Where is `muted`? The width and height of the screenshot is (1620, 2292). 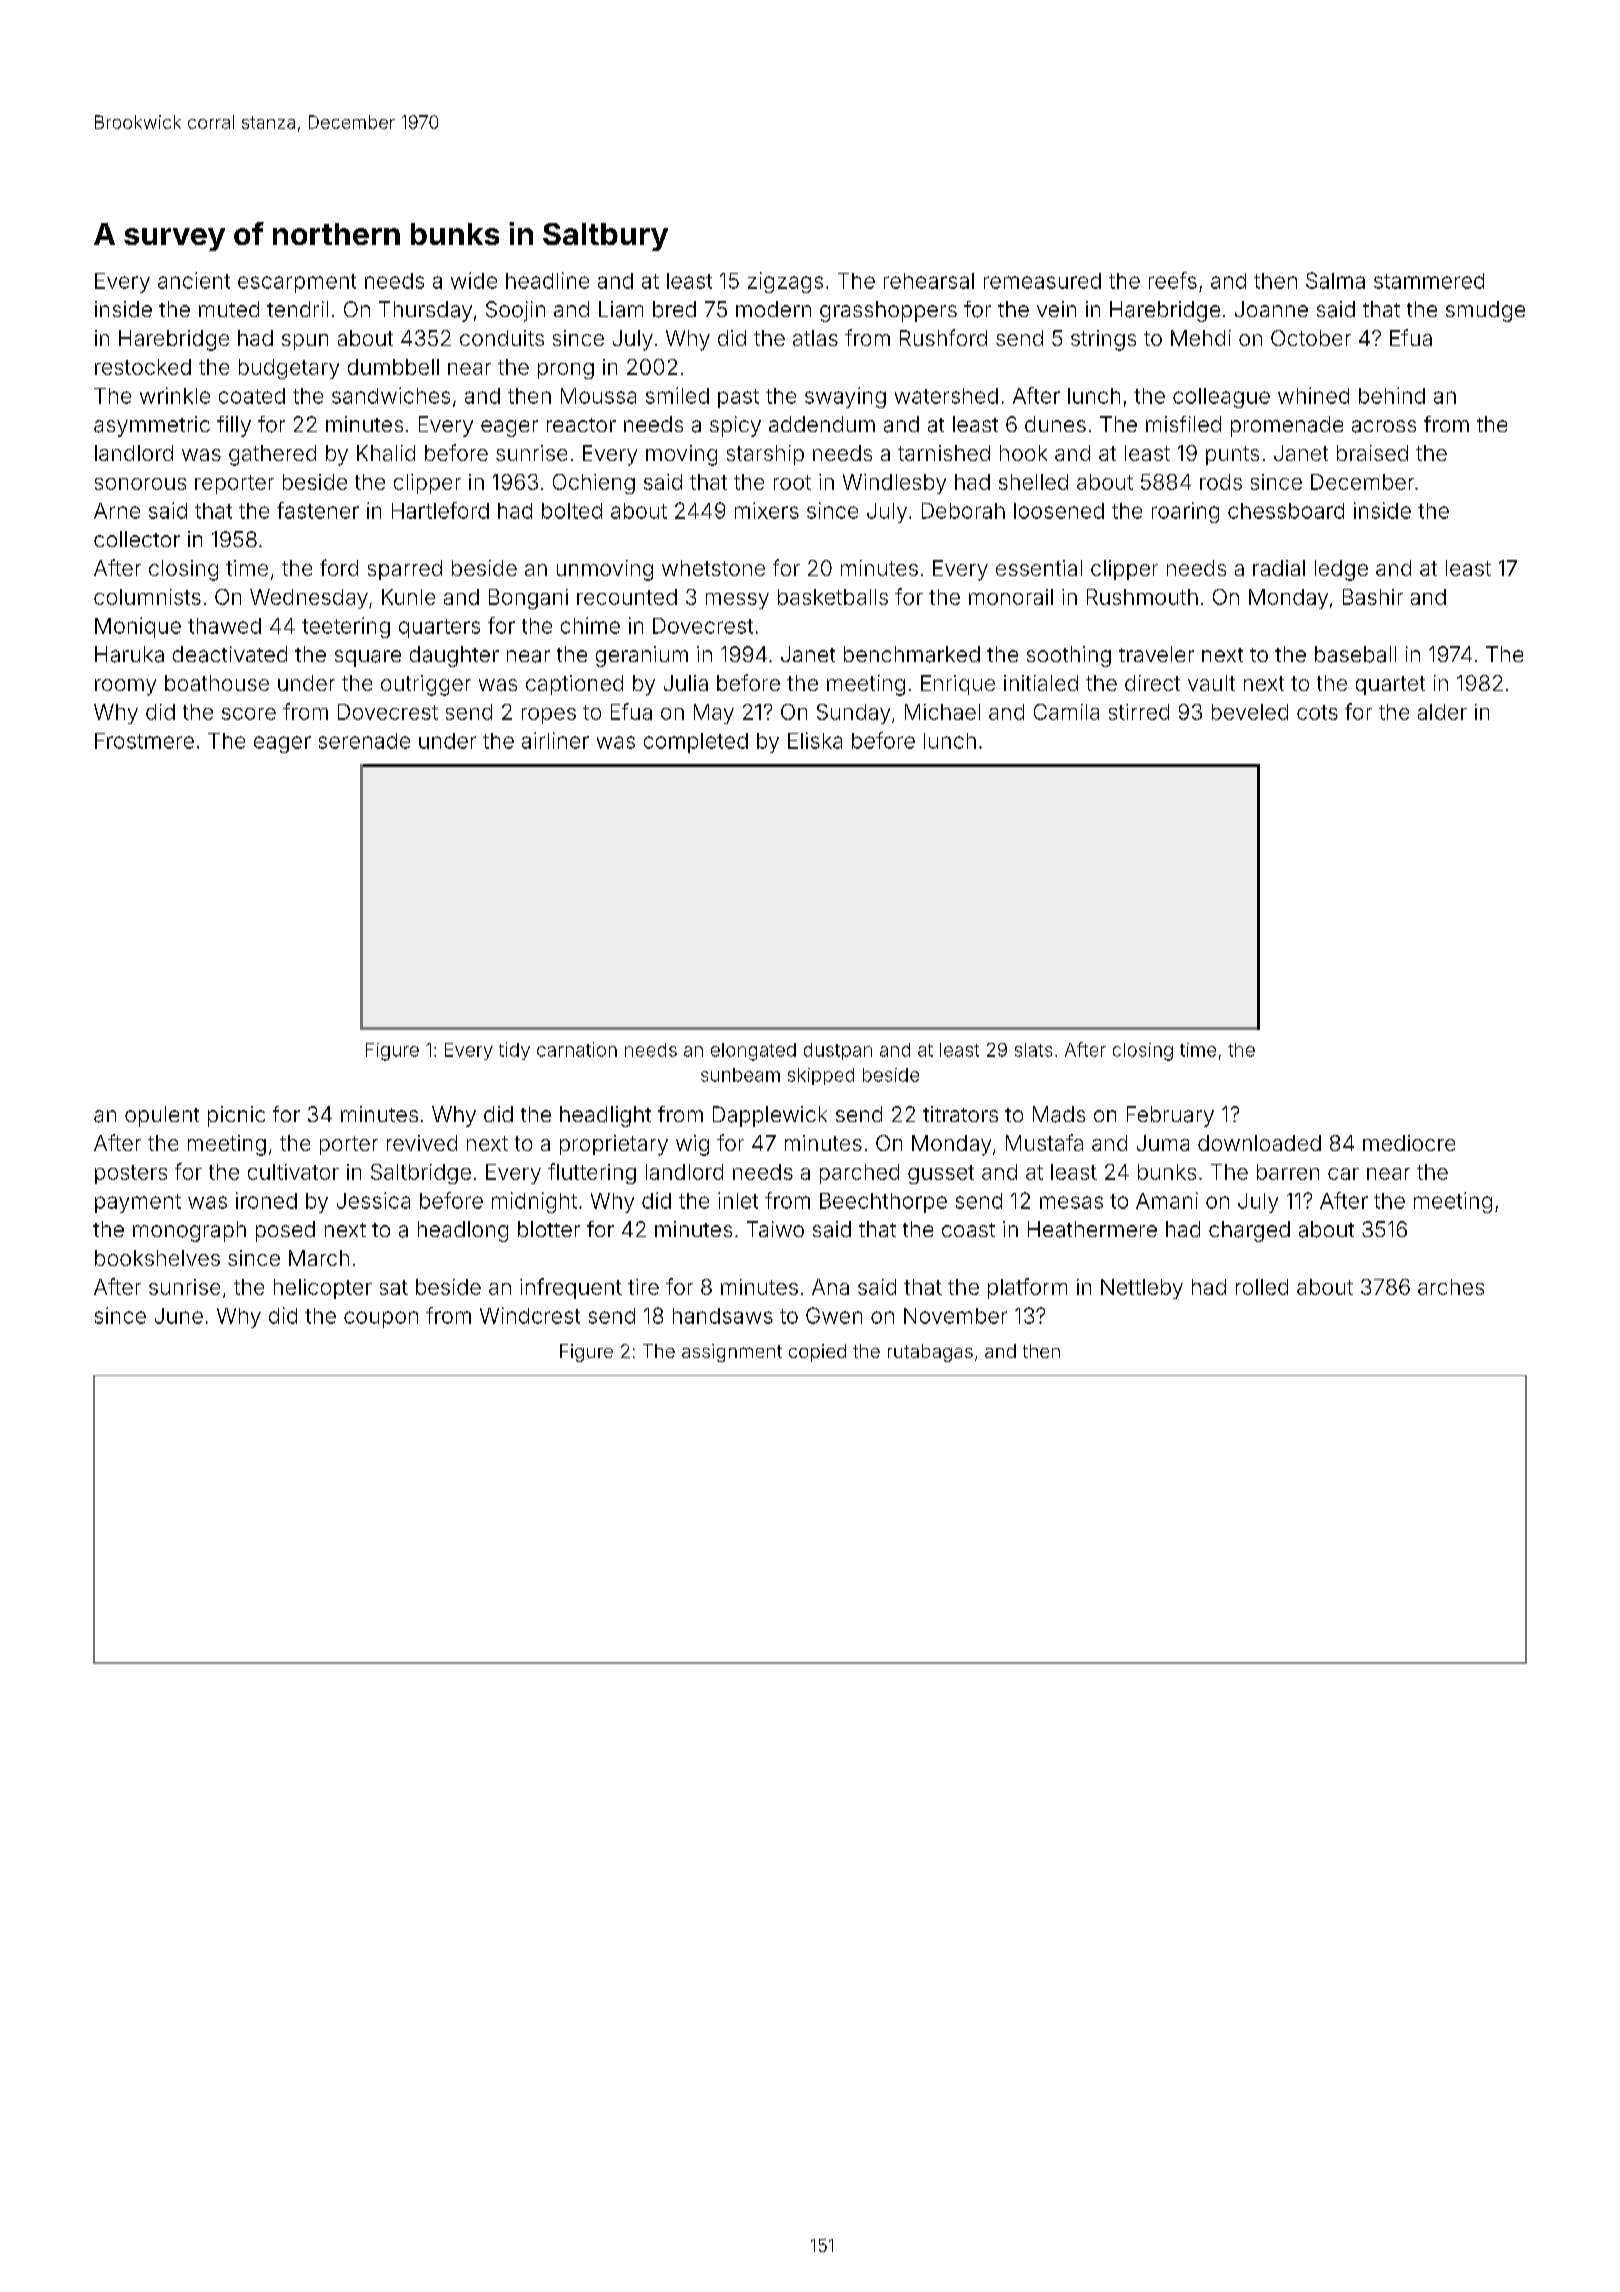 muted is located at coordinates (229, 309).
